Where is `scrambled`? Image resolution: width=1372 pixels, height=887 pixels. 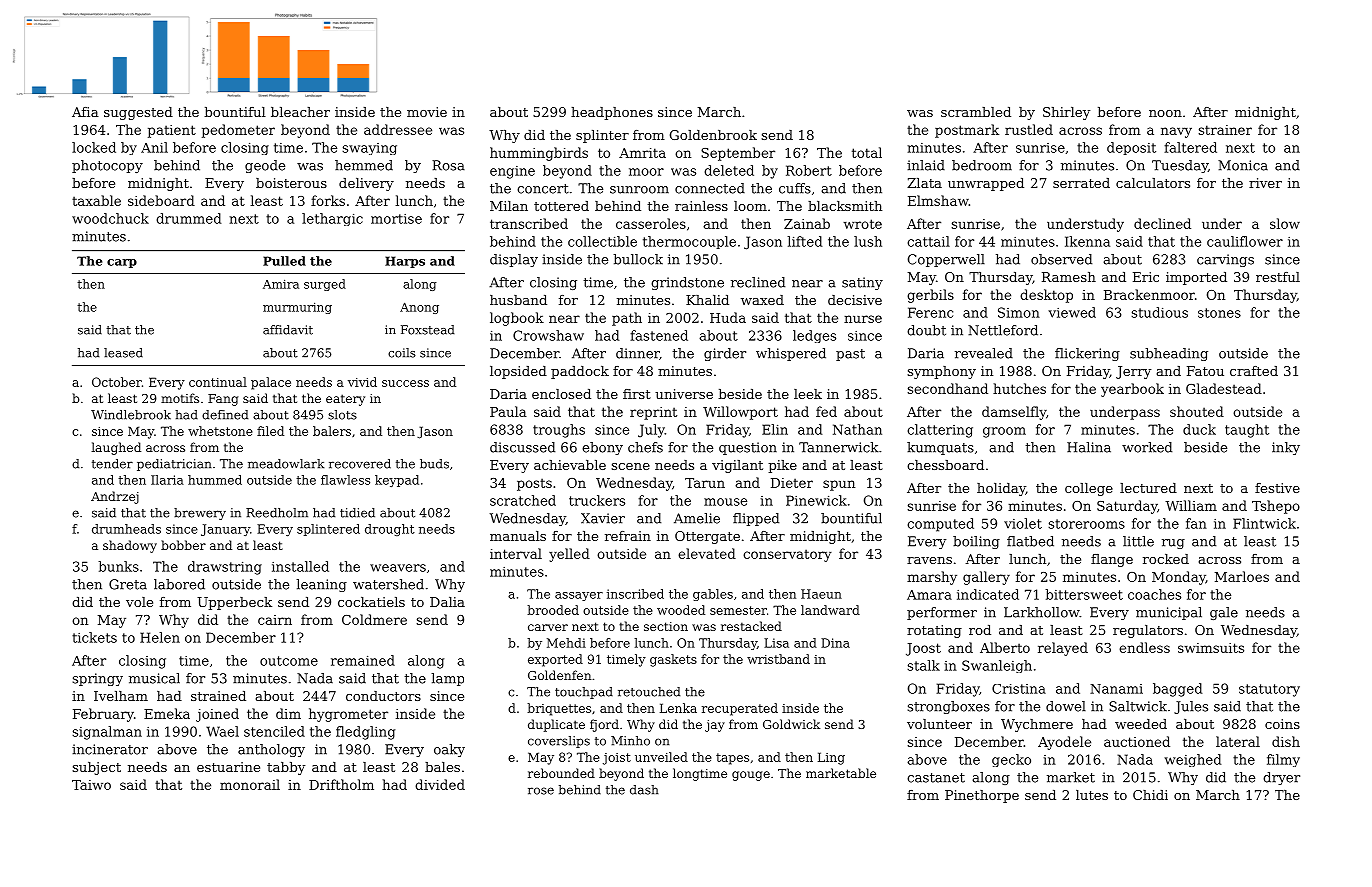
scrambled is located at coordinates (976, 112).
